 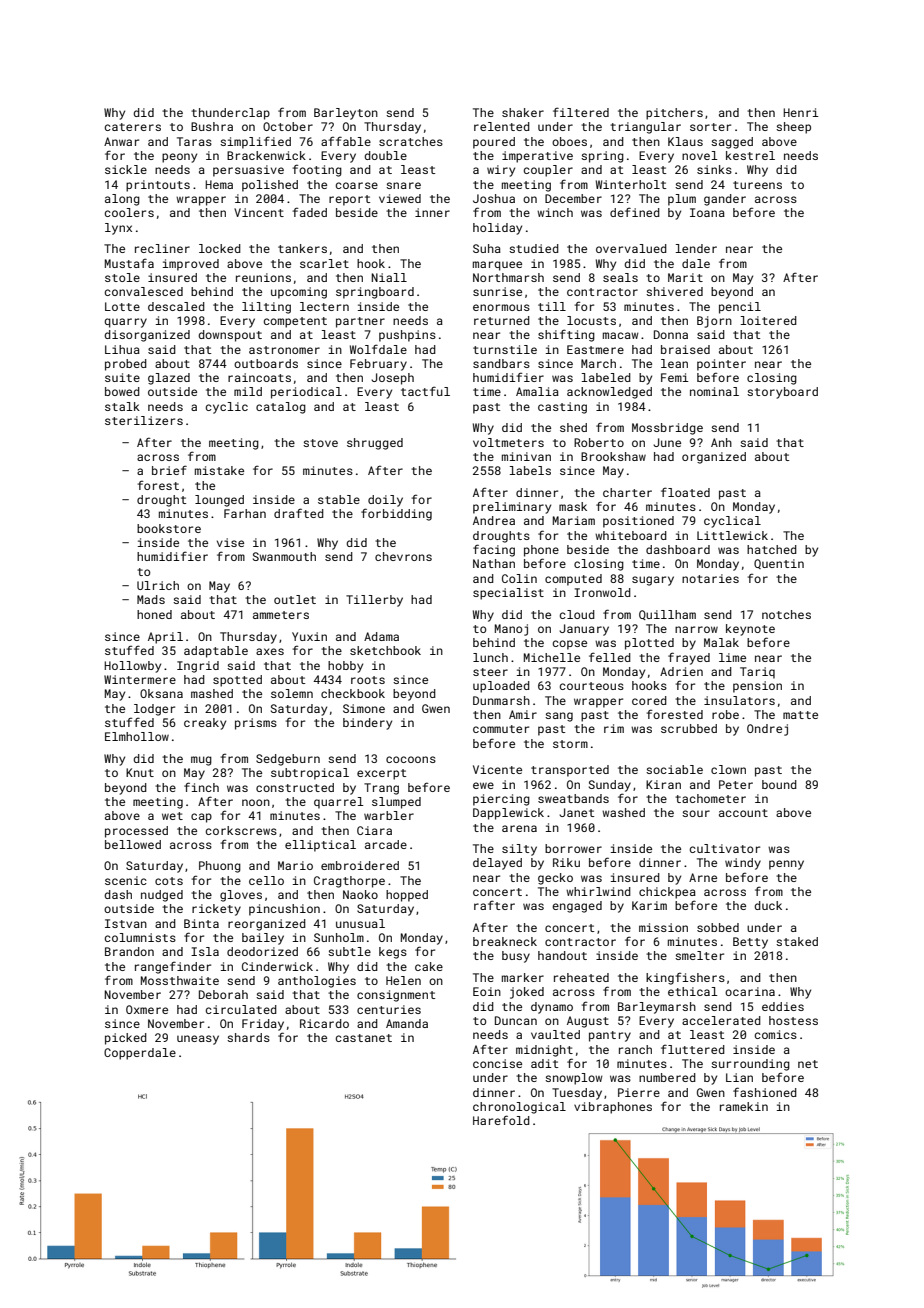 What do you see at coordinates (674, 114) in the document?
I see `pitchers` at bounding box center [674, 114].
